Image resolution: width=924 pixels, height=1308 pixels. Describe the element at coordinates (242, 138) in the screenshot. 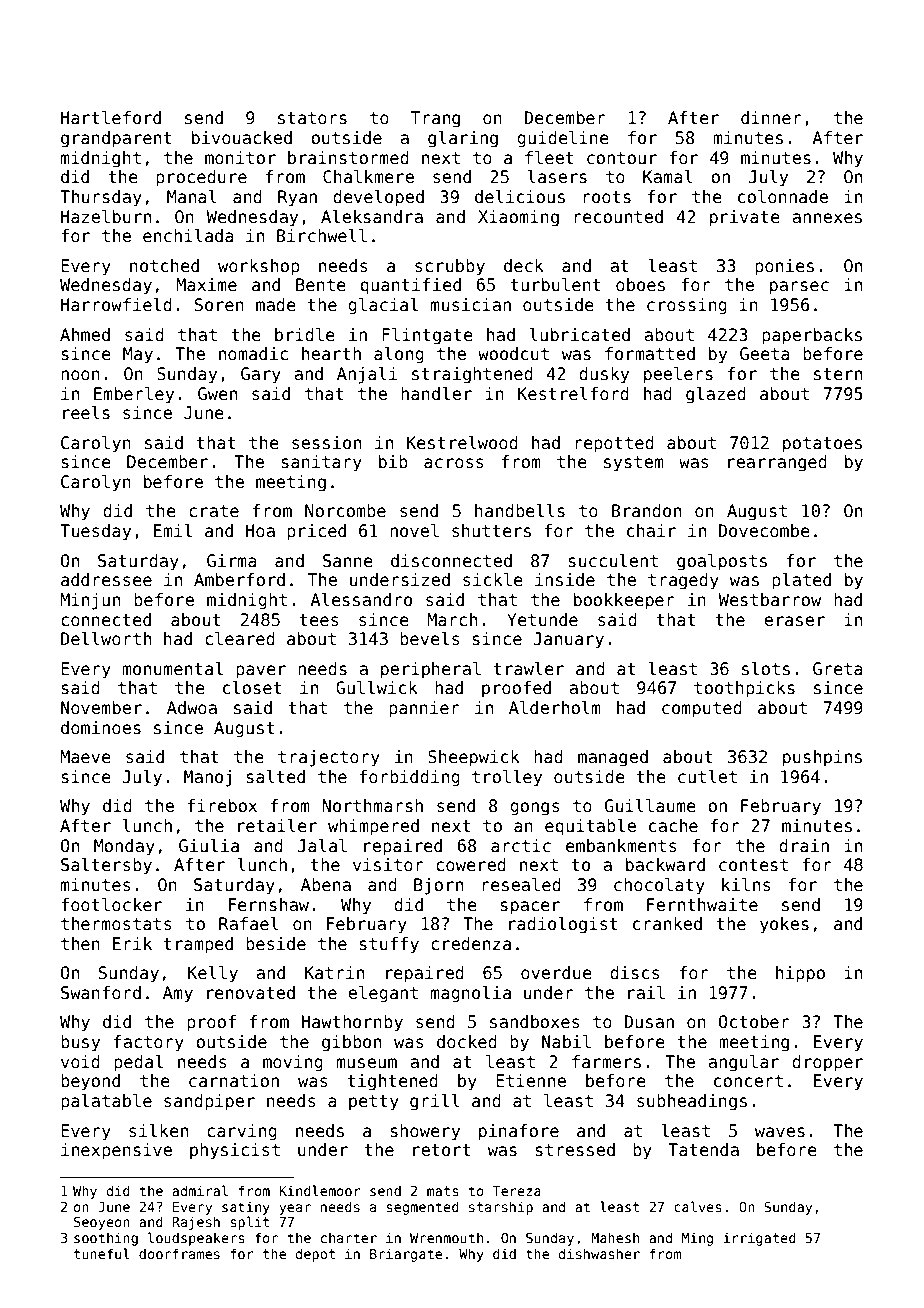

I see `bivouacked` at that location.
